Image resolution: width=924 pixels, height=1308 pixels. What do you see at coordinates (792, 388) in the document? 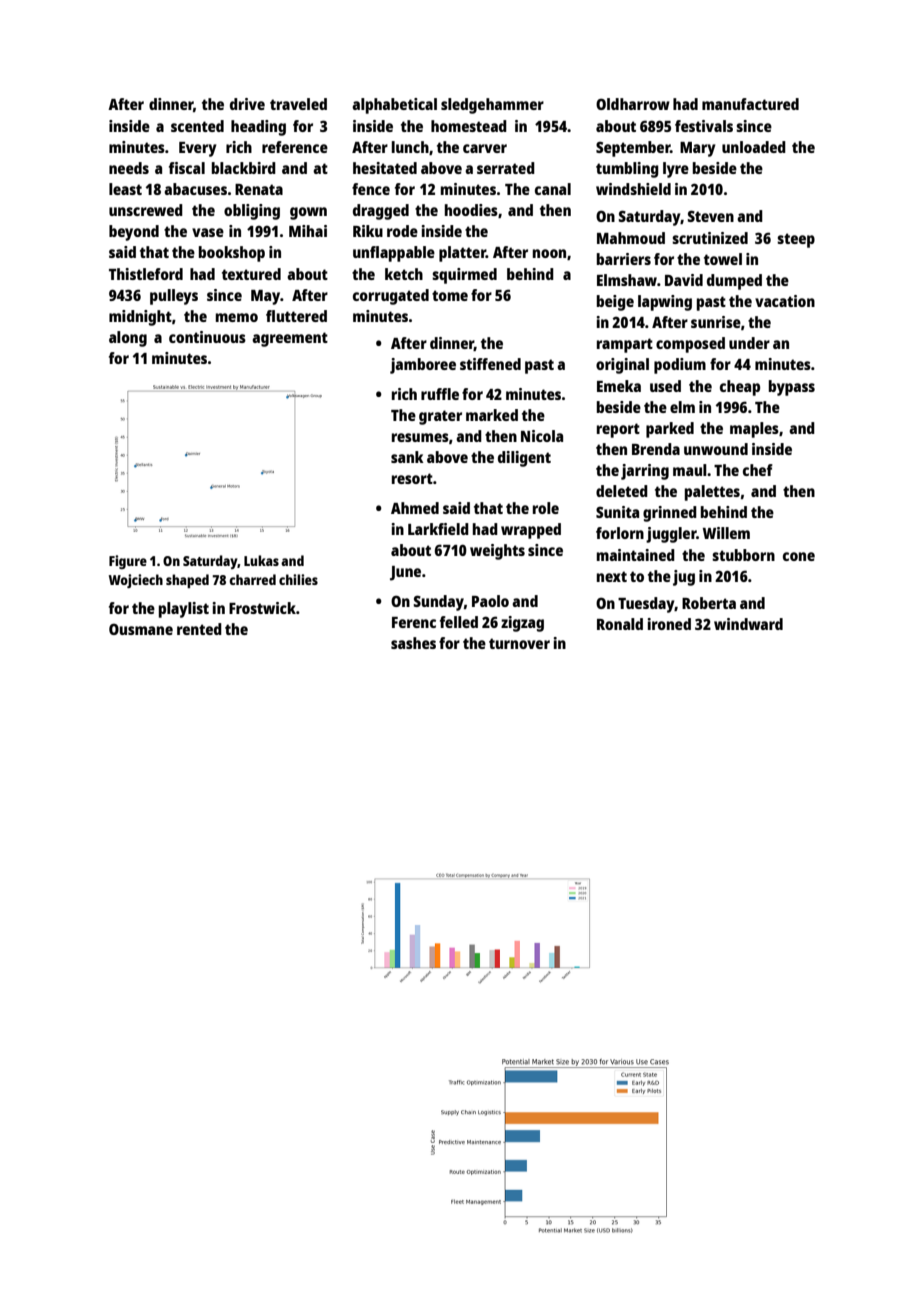
I see `bypass` at bounding box center [792, 388].
